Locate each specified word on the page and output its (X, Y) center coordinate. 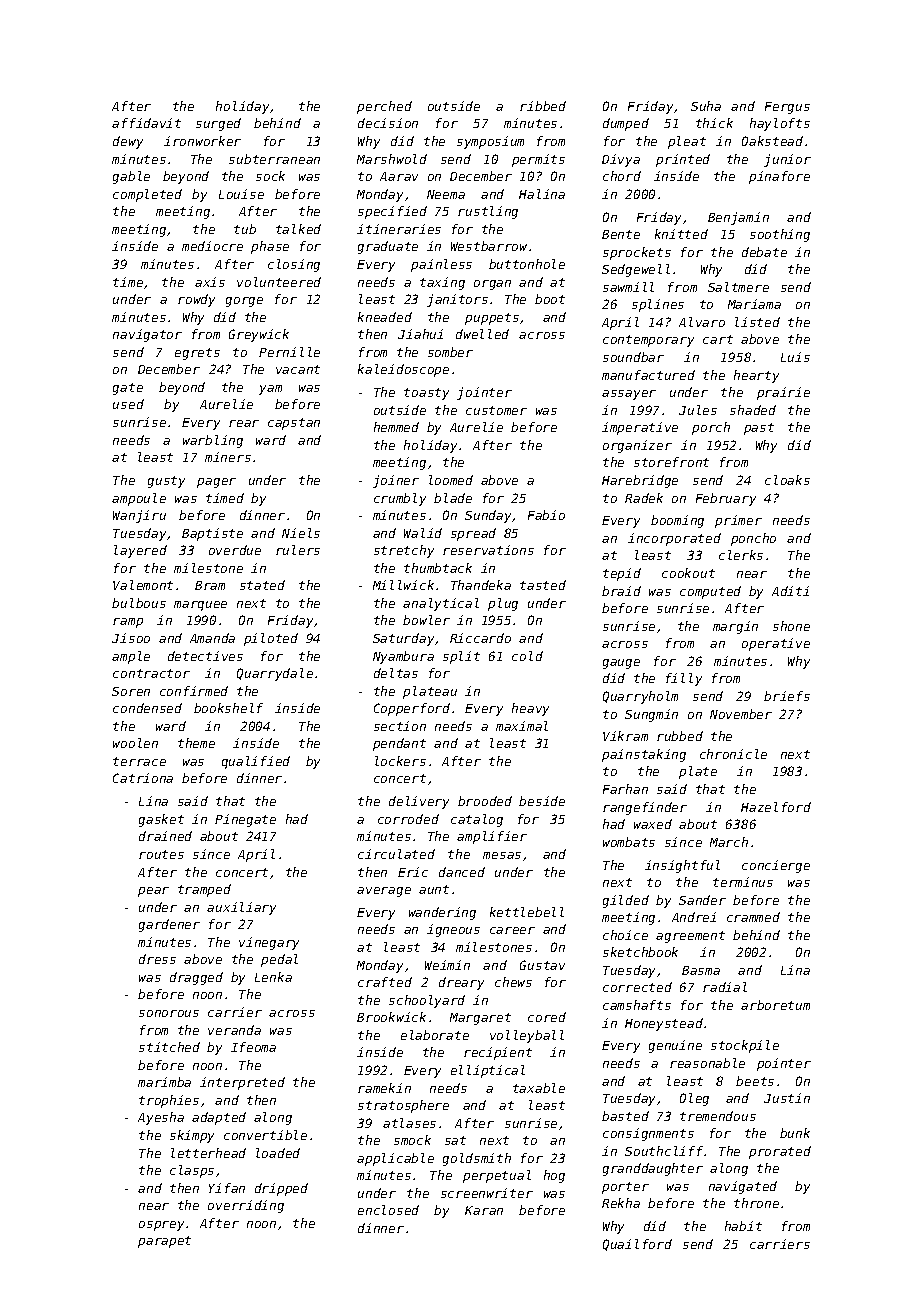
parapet (164, 1242)
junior (787, 160)
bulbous (139, 603)
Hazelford (776, 807)
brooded (485, 801)
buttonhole (527, 264)
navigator (147, 335)
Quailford (637, 1245)
